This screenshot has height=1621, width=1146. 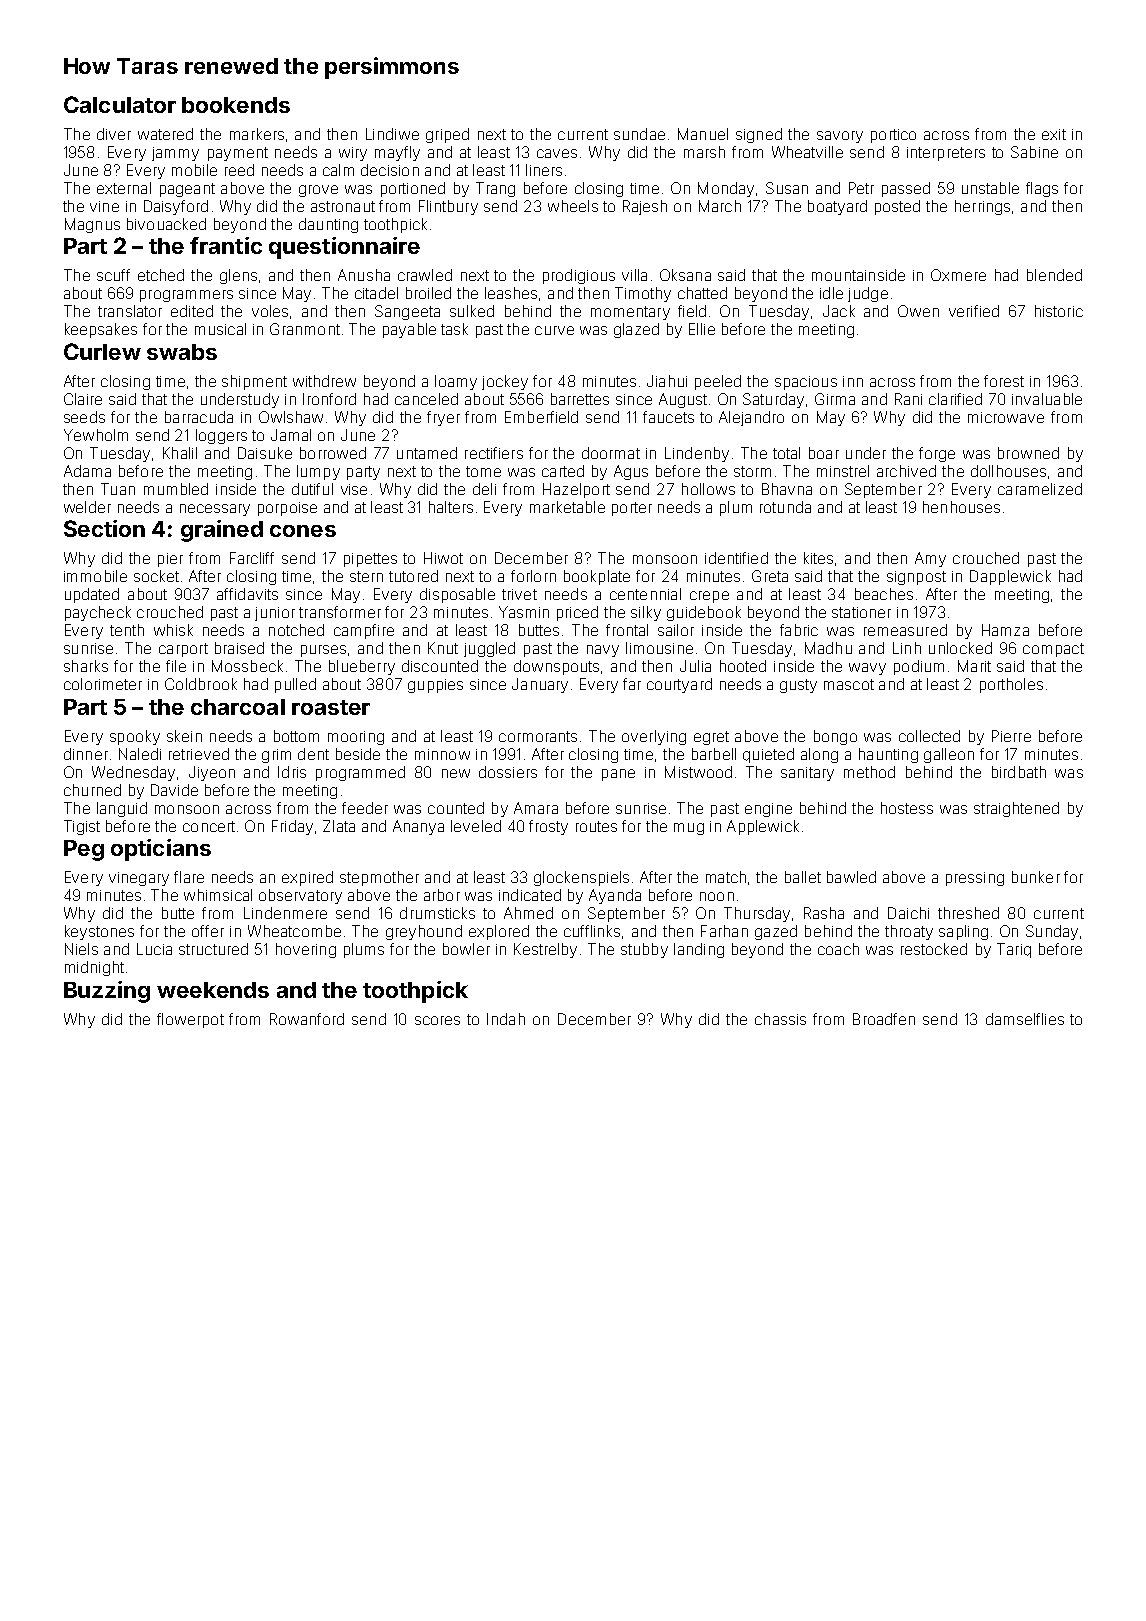 What do you see at coordinates (392, 134) in the screenshot?
I see `Lindiwe` at bounding box center [392, 134].
